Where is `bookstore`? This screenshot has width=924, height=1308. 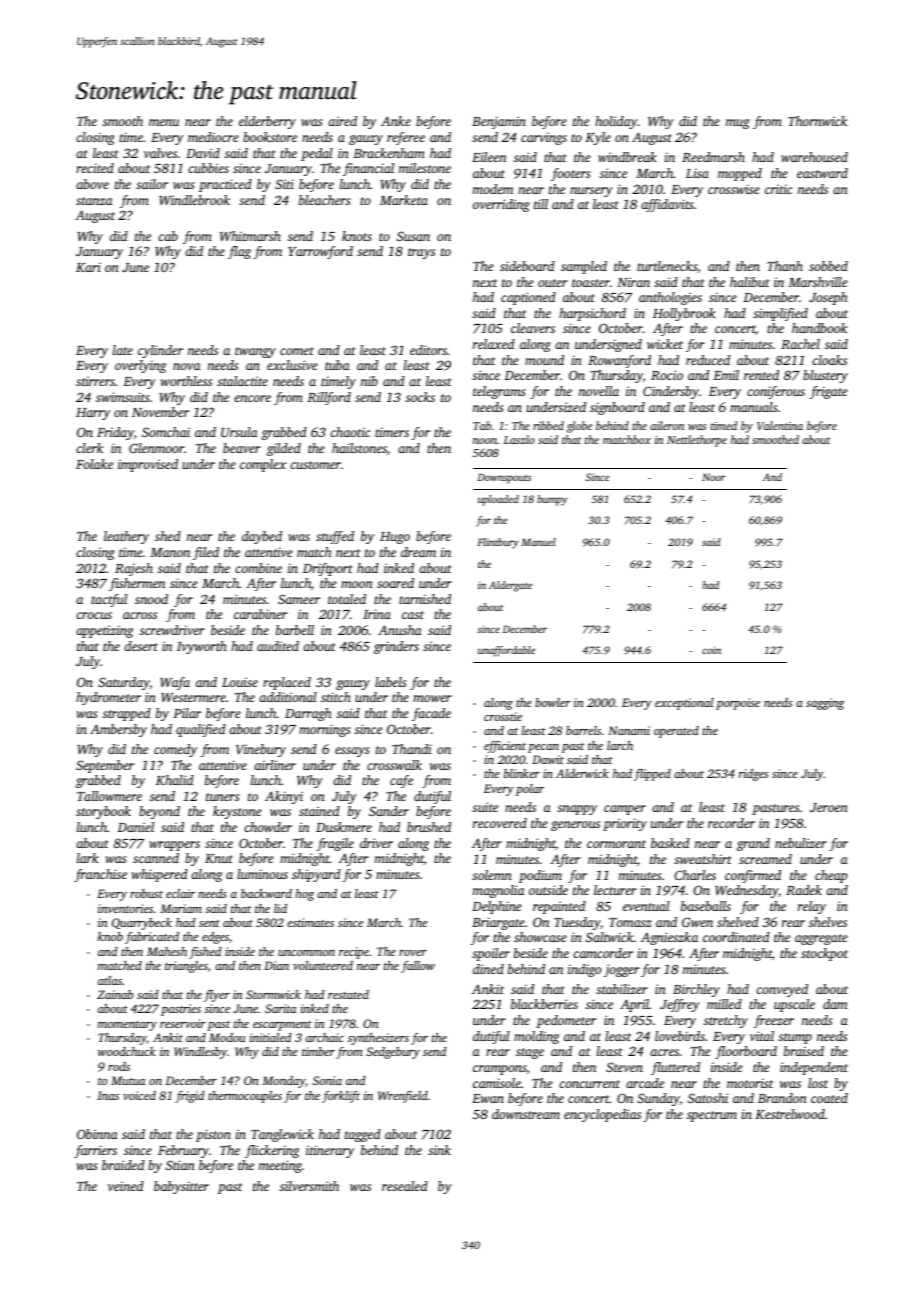
bookstore is located at coordinates (270, 137).
